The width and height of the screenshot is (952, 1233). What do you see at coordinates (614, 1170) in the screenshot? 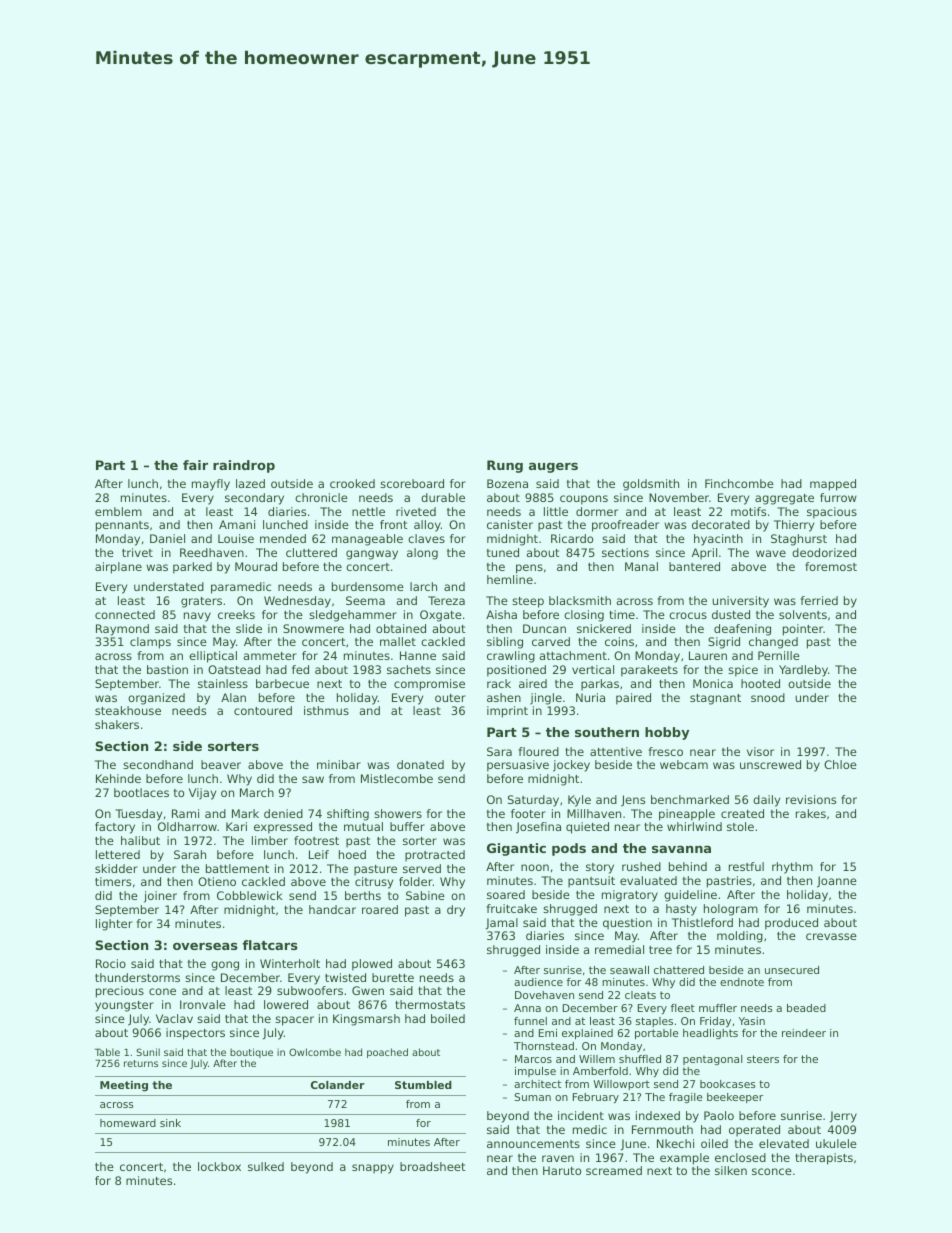
I see `screamed` at bounding box center [614, 1170].
